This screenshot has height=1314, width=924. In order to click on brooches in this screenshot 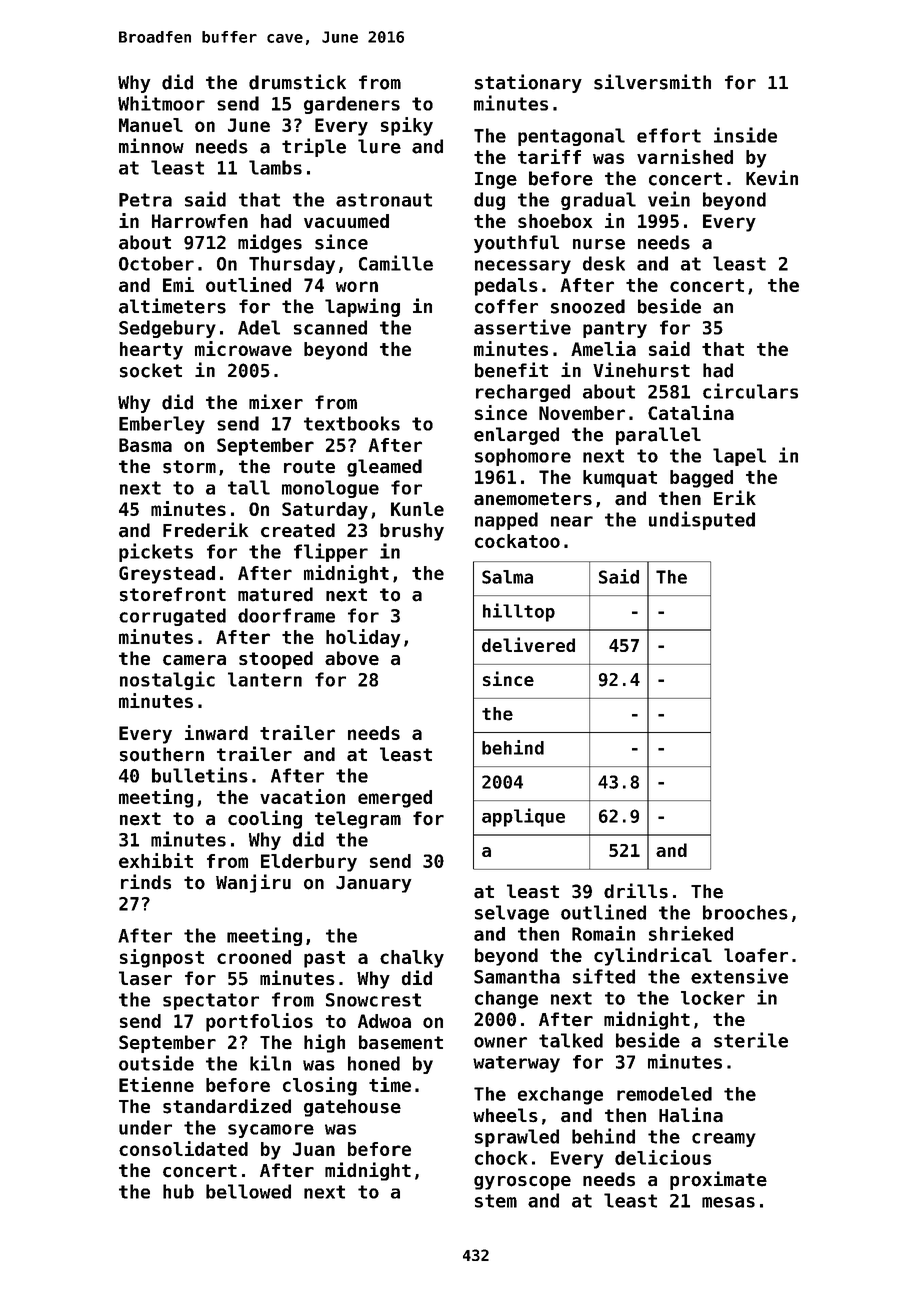, I will do `click(745, 912)`.
